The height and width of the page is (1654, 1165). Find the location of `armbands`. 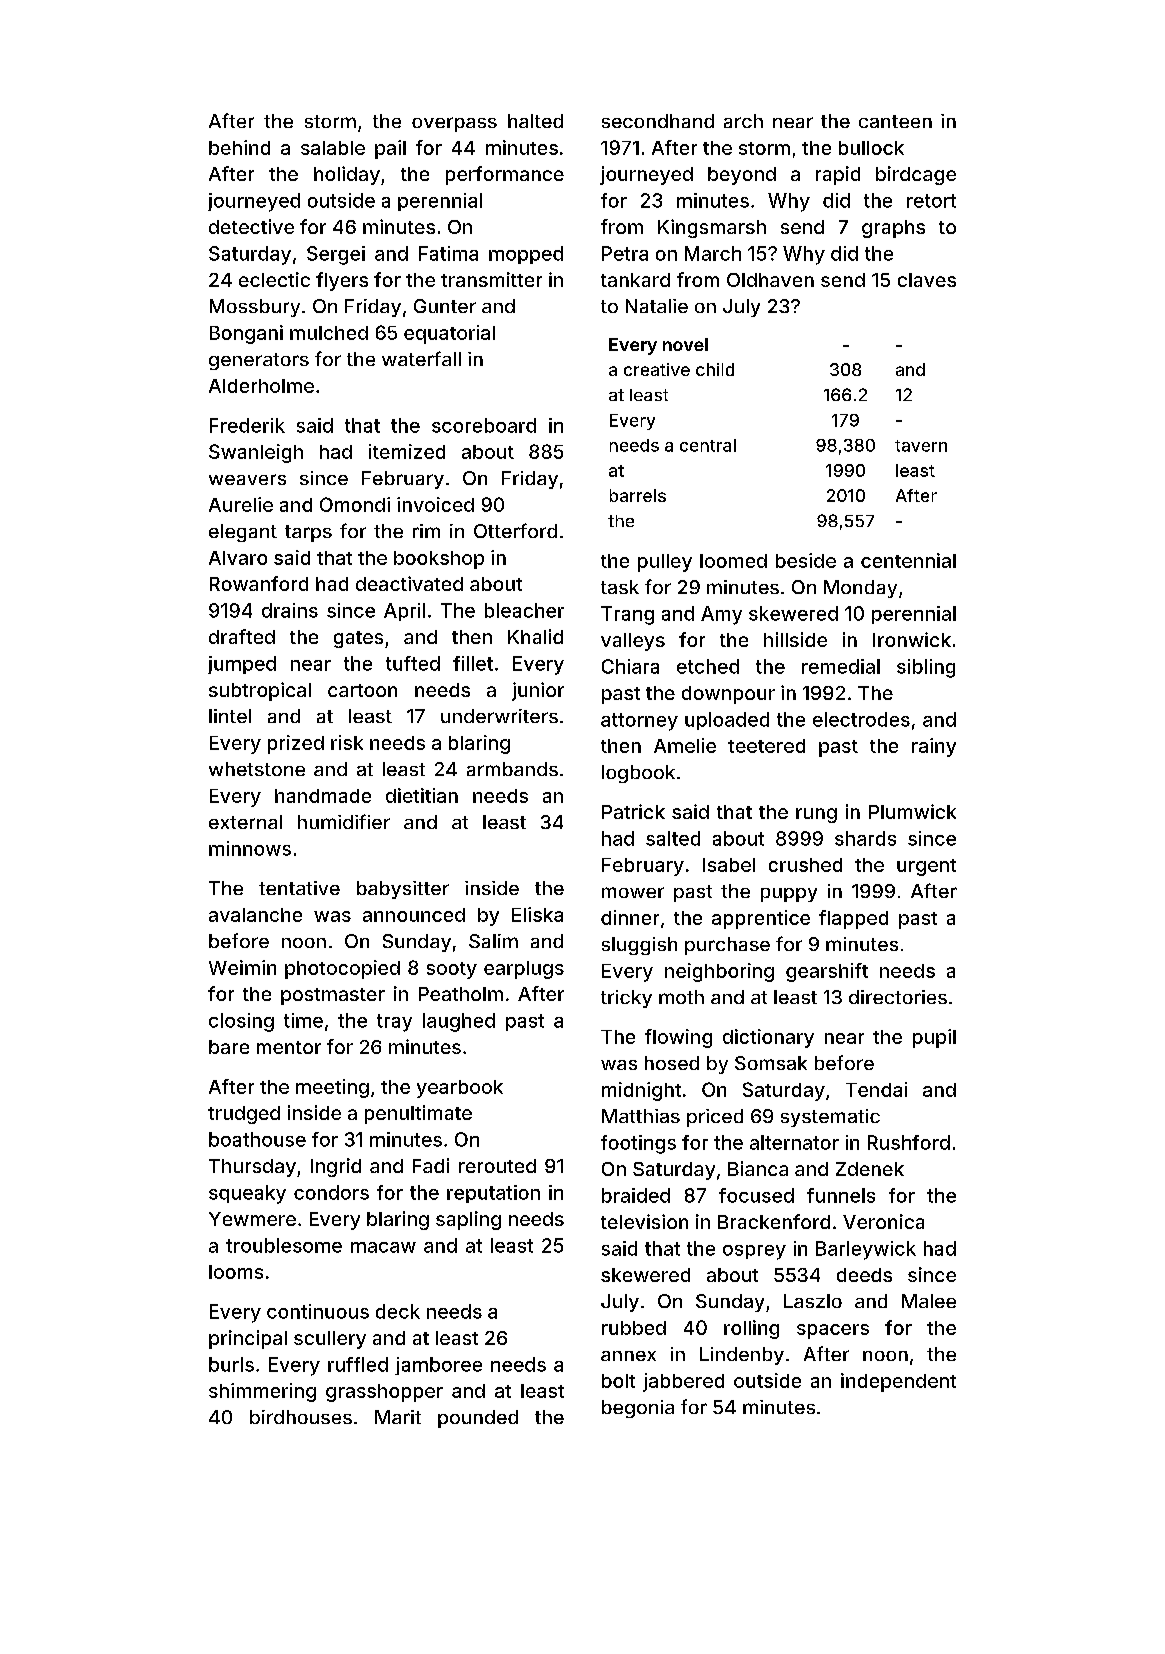

armbands is located at coordinates (512, 769).
